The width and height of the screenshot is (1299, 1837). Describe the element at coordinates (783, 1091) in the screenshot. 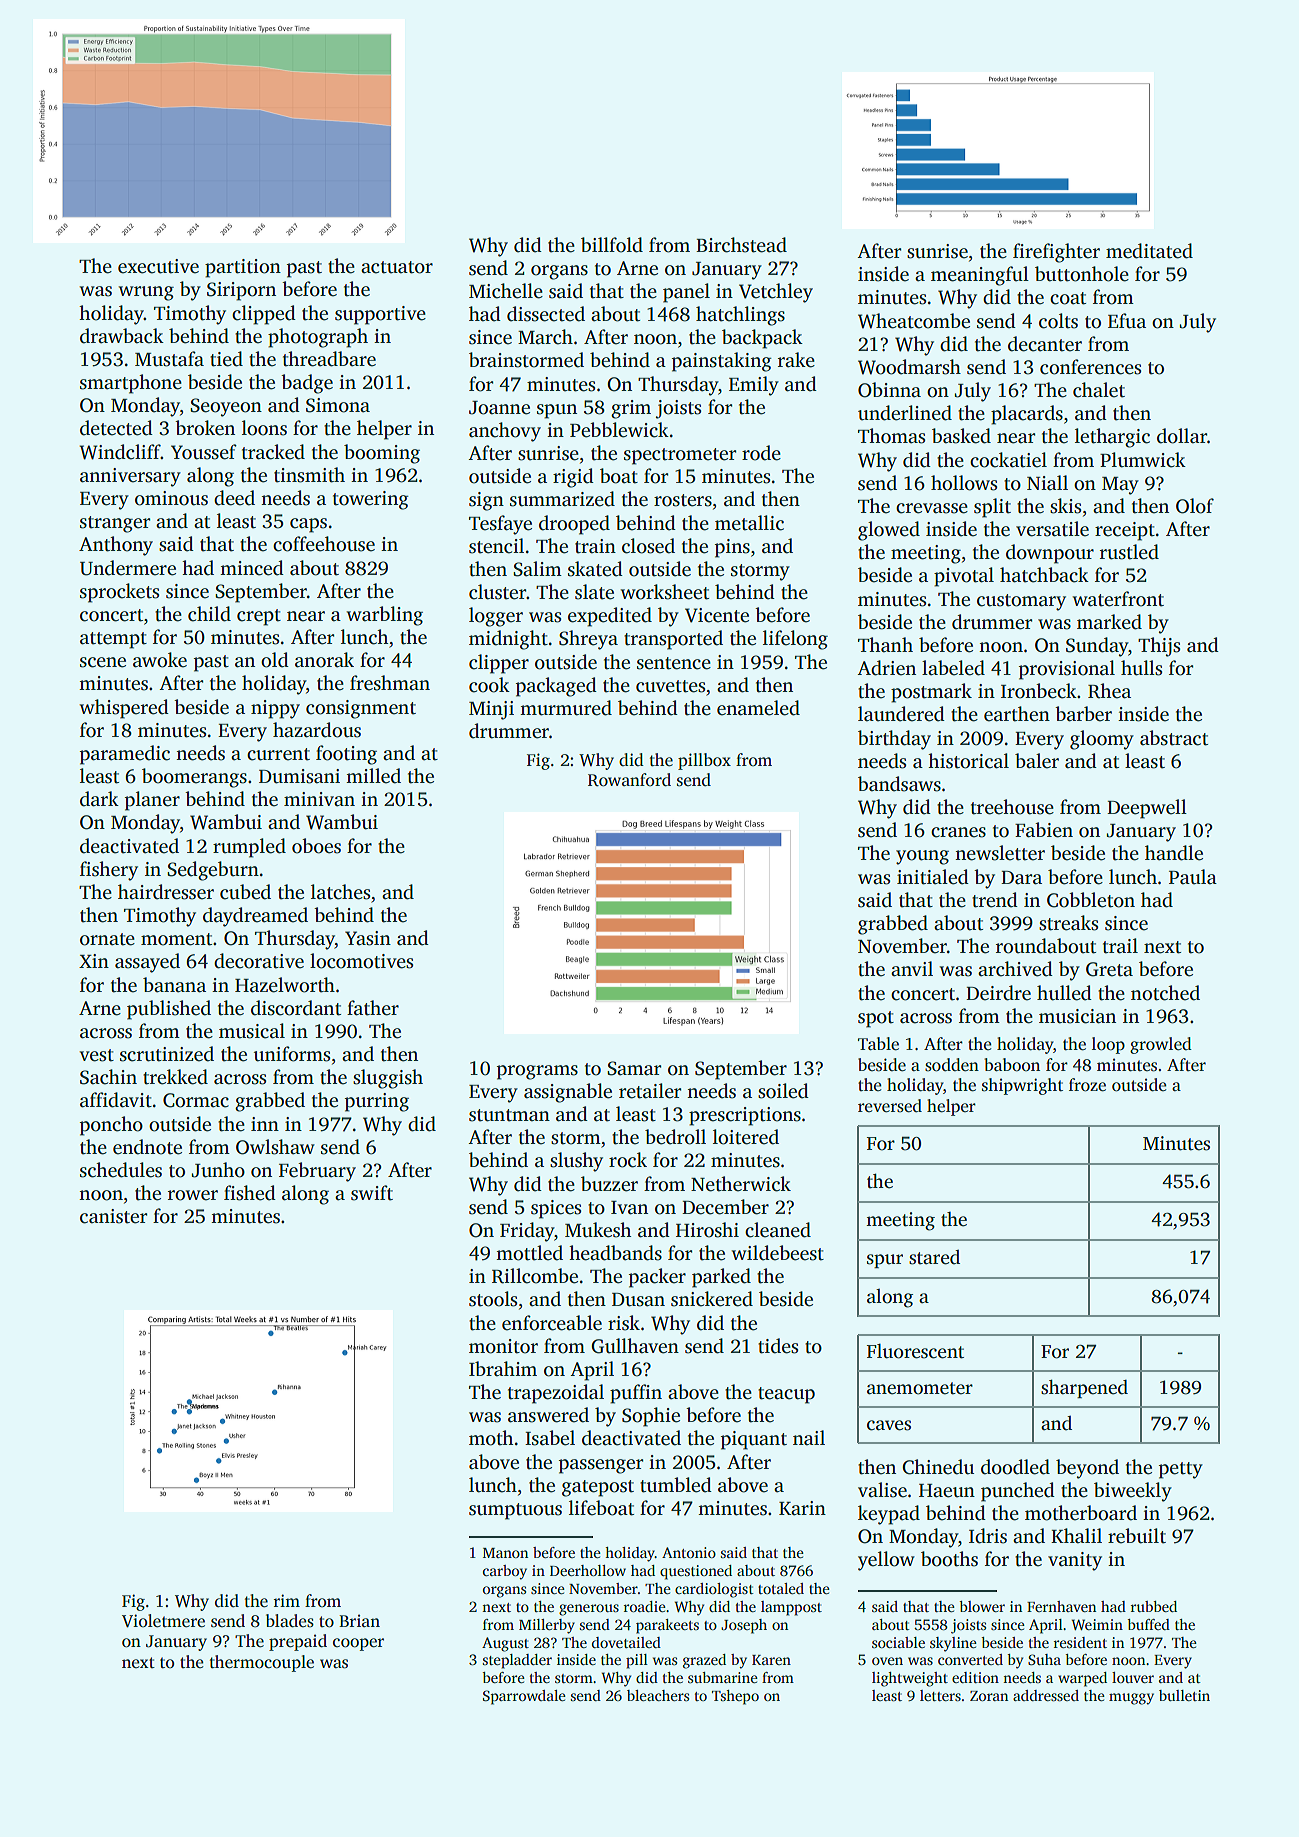

I see `soiled` at that location.
